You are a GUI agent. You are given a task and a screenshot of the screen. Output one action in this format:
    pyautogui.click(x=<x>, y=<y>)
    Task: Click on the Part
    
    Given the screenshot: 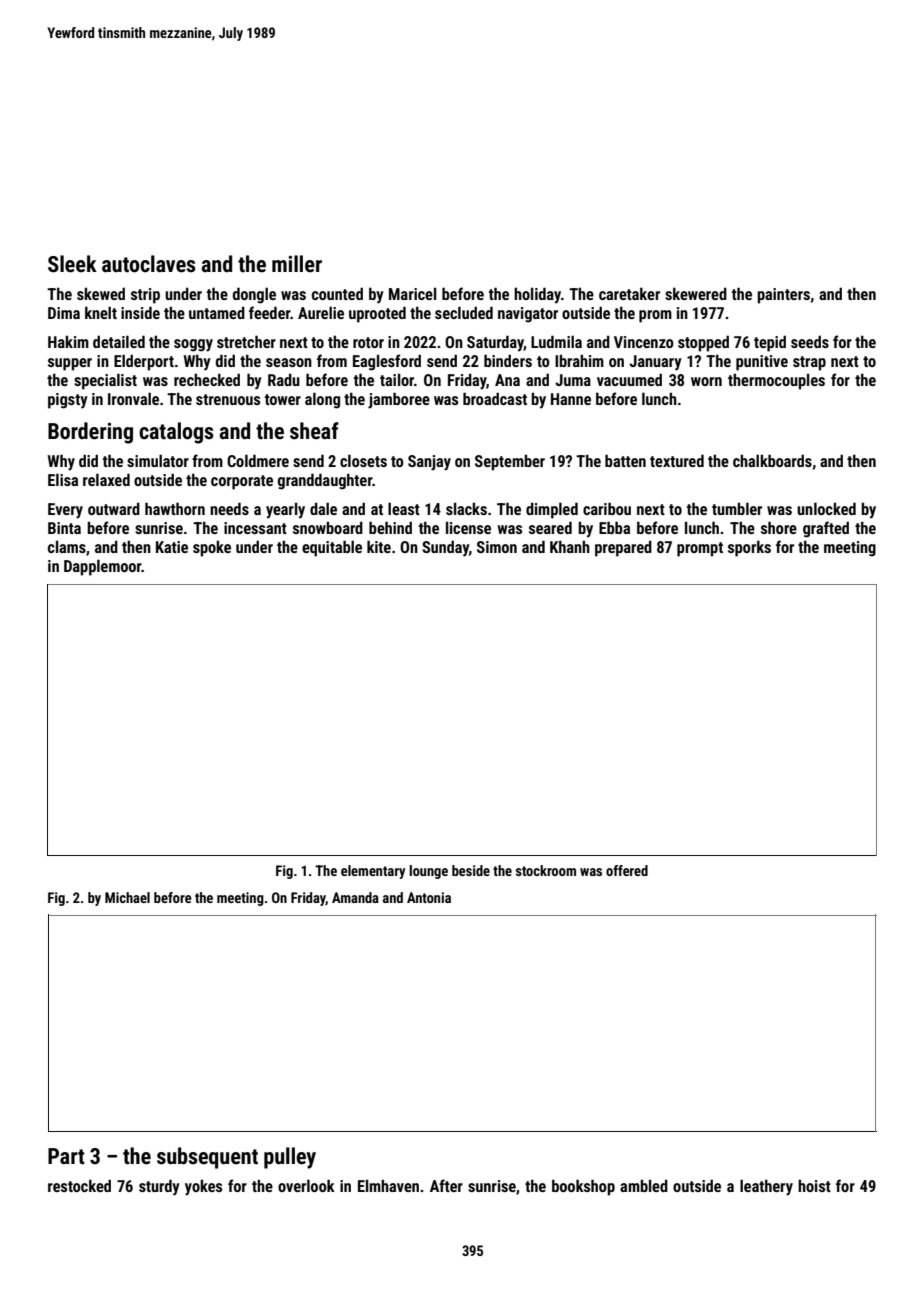 What is the action you would take?
    pyautogui.click(x=66, y=1156)
